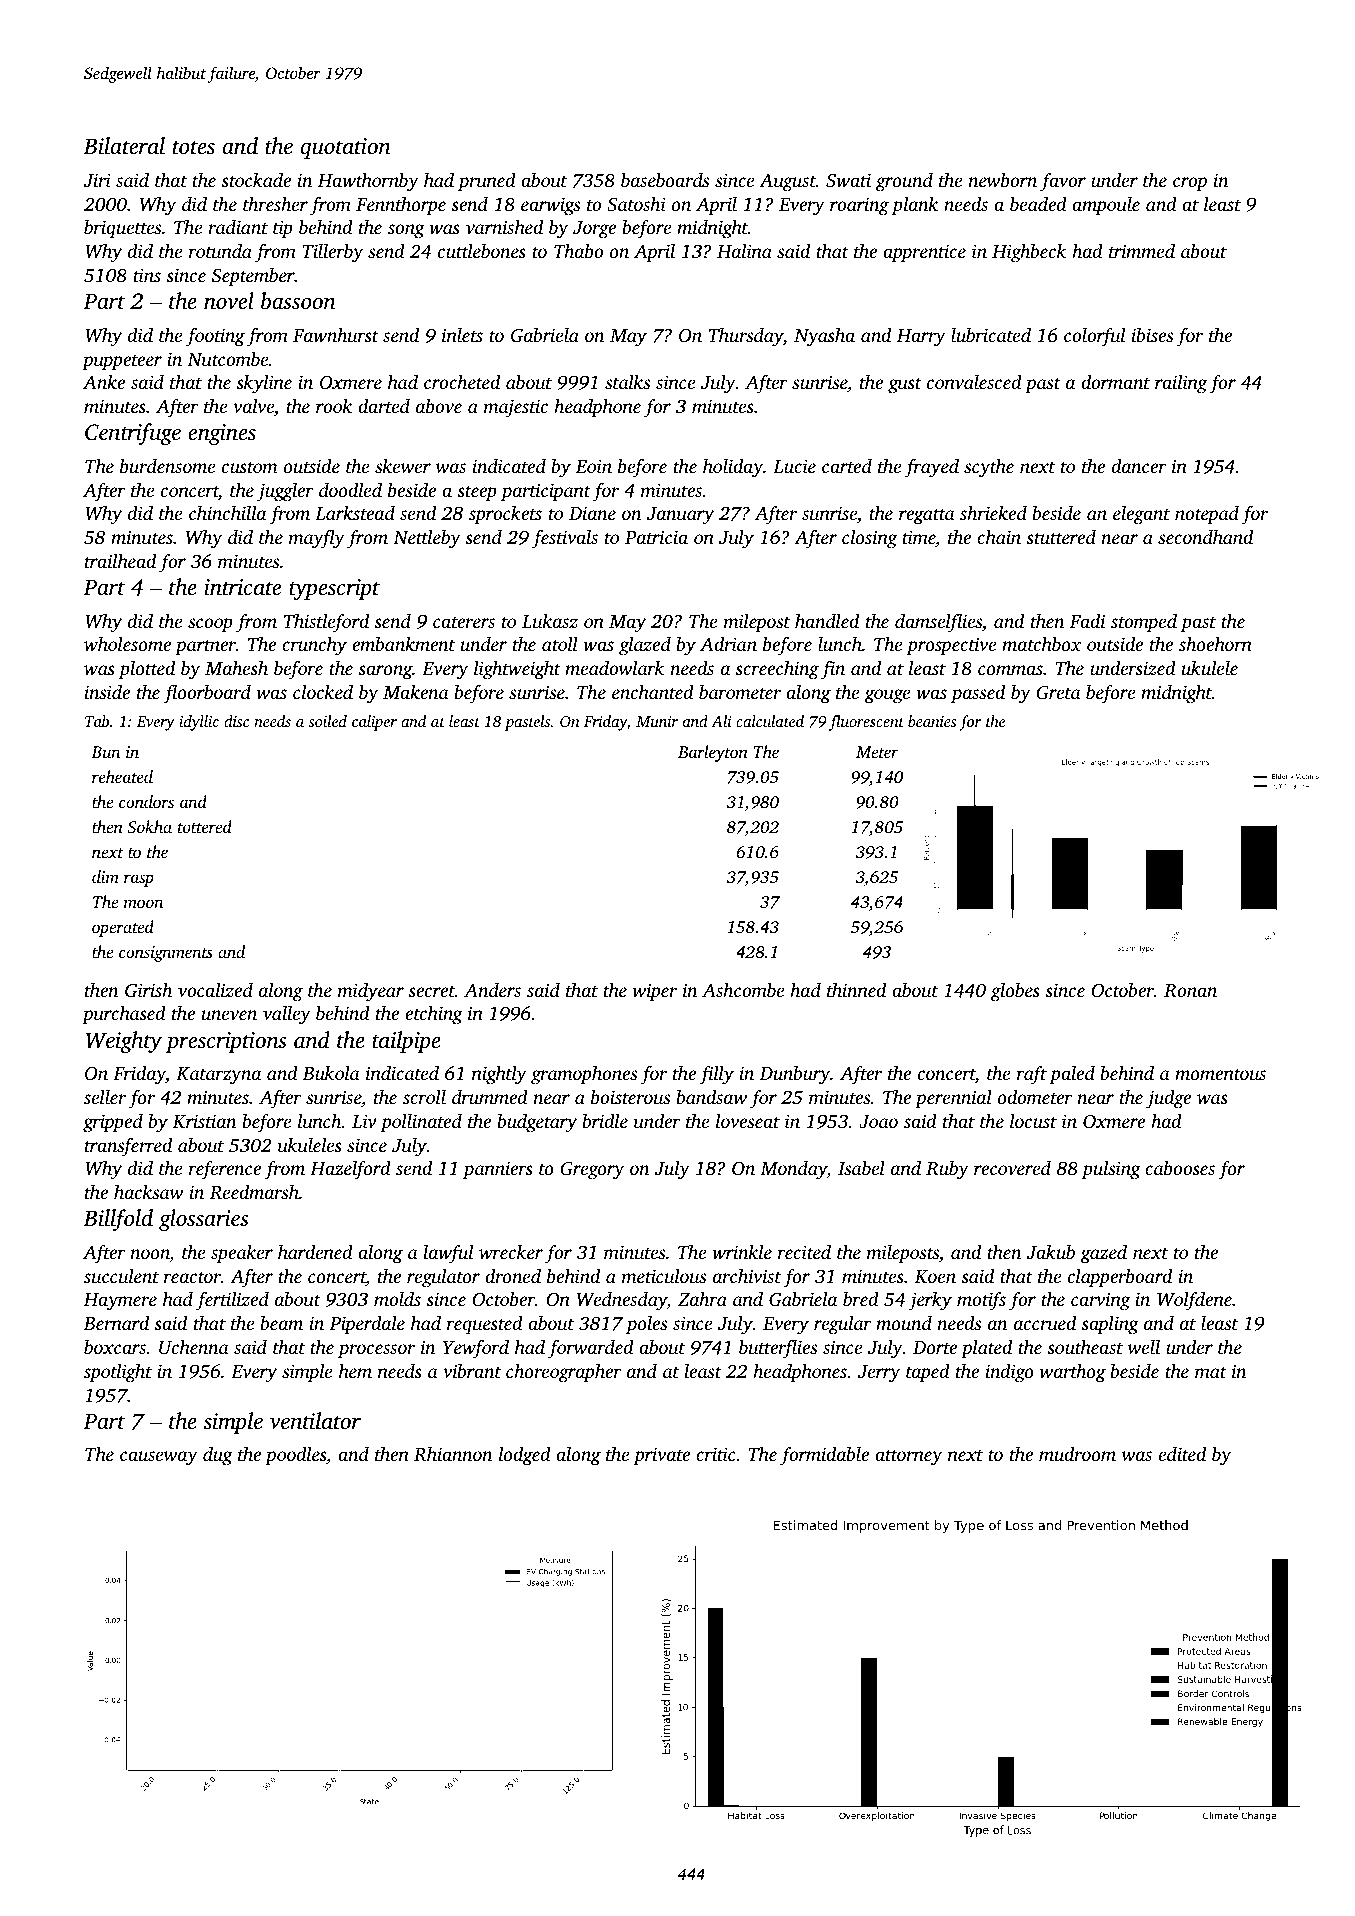 The width and height of the screenshot is (1355, 1916). I want to click on beanies, so click(932, 721).
